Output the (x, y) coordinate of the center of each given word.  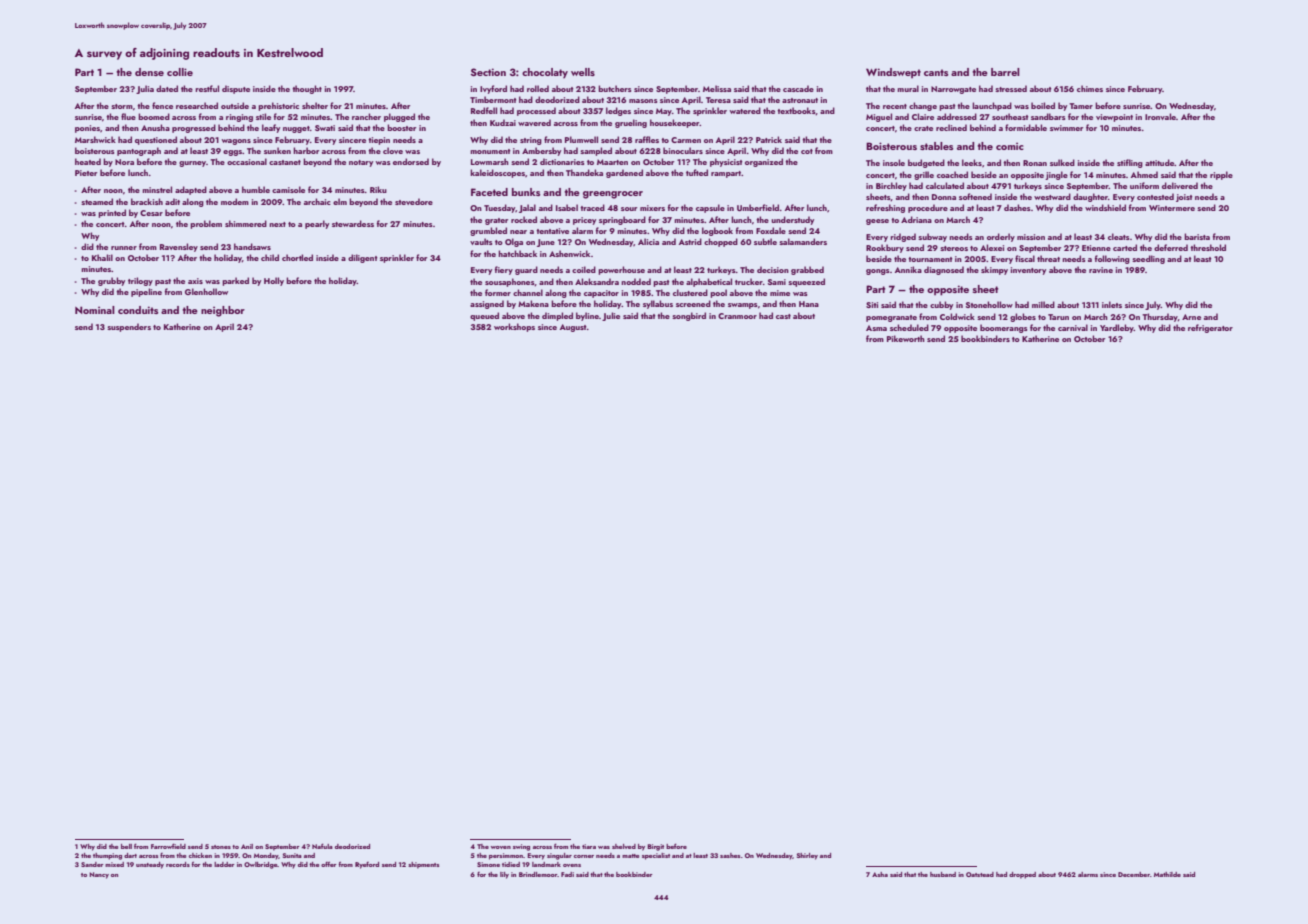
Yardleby (1117, 328)
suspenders (129, 327)
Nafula (322, 846)
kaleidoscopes (497, 173)
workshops (514, 327)
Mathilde (1167, 874)
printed (112, 213)
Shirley (807, 856)
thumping (107, 856)
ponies (87, 129)
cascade (798, 88)
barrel (1005, 72)
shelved (624, 846)
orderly (1001, 237)
